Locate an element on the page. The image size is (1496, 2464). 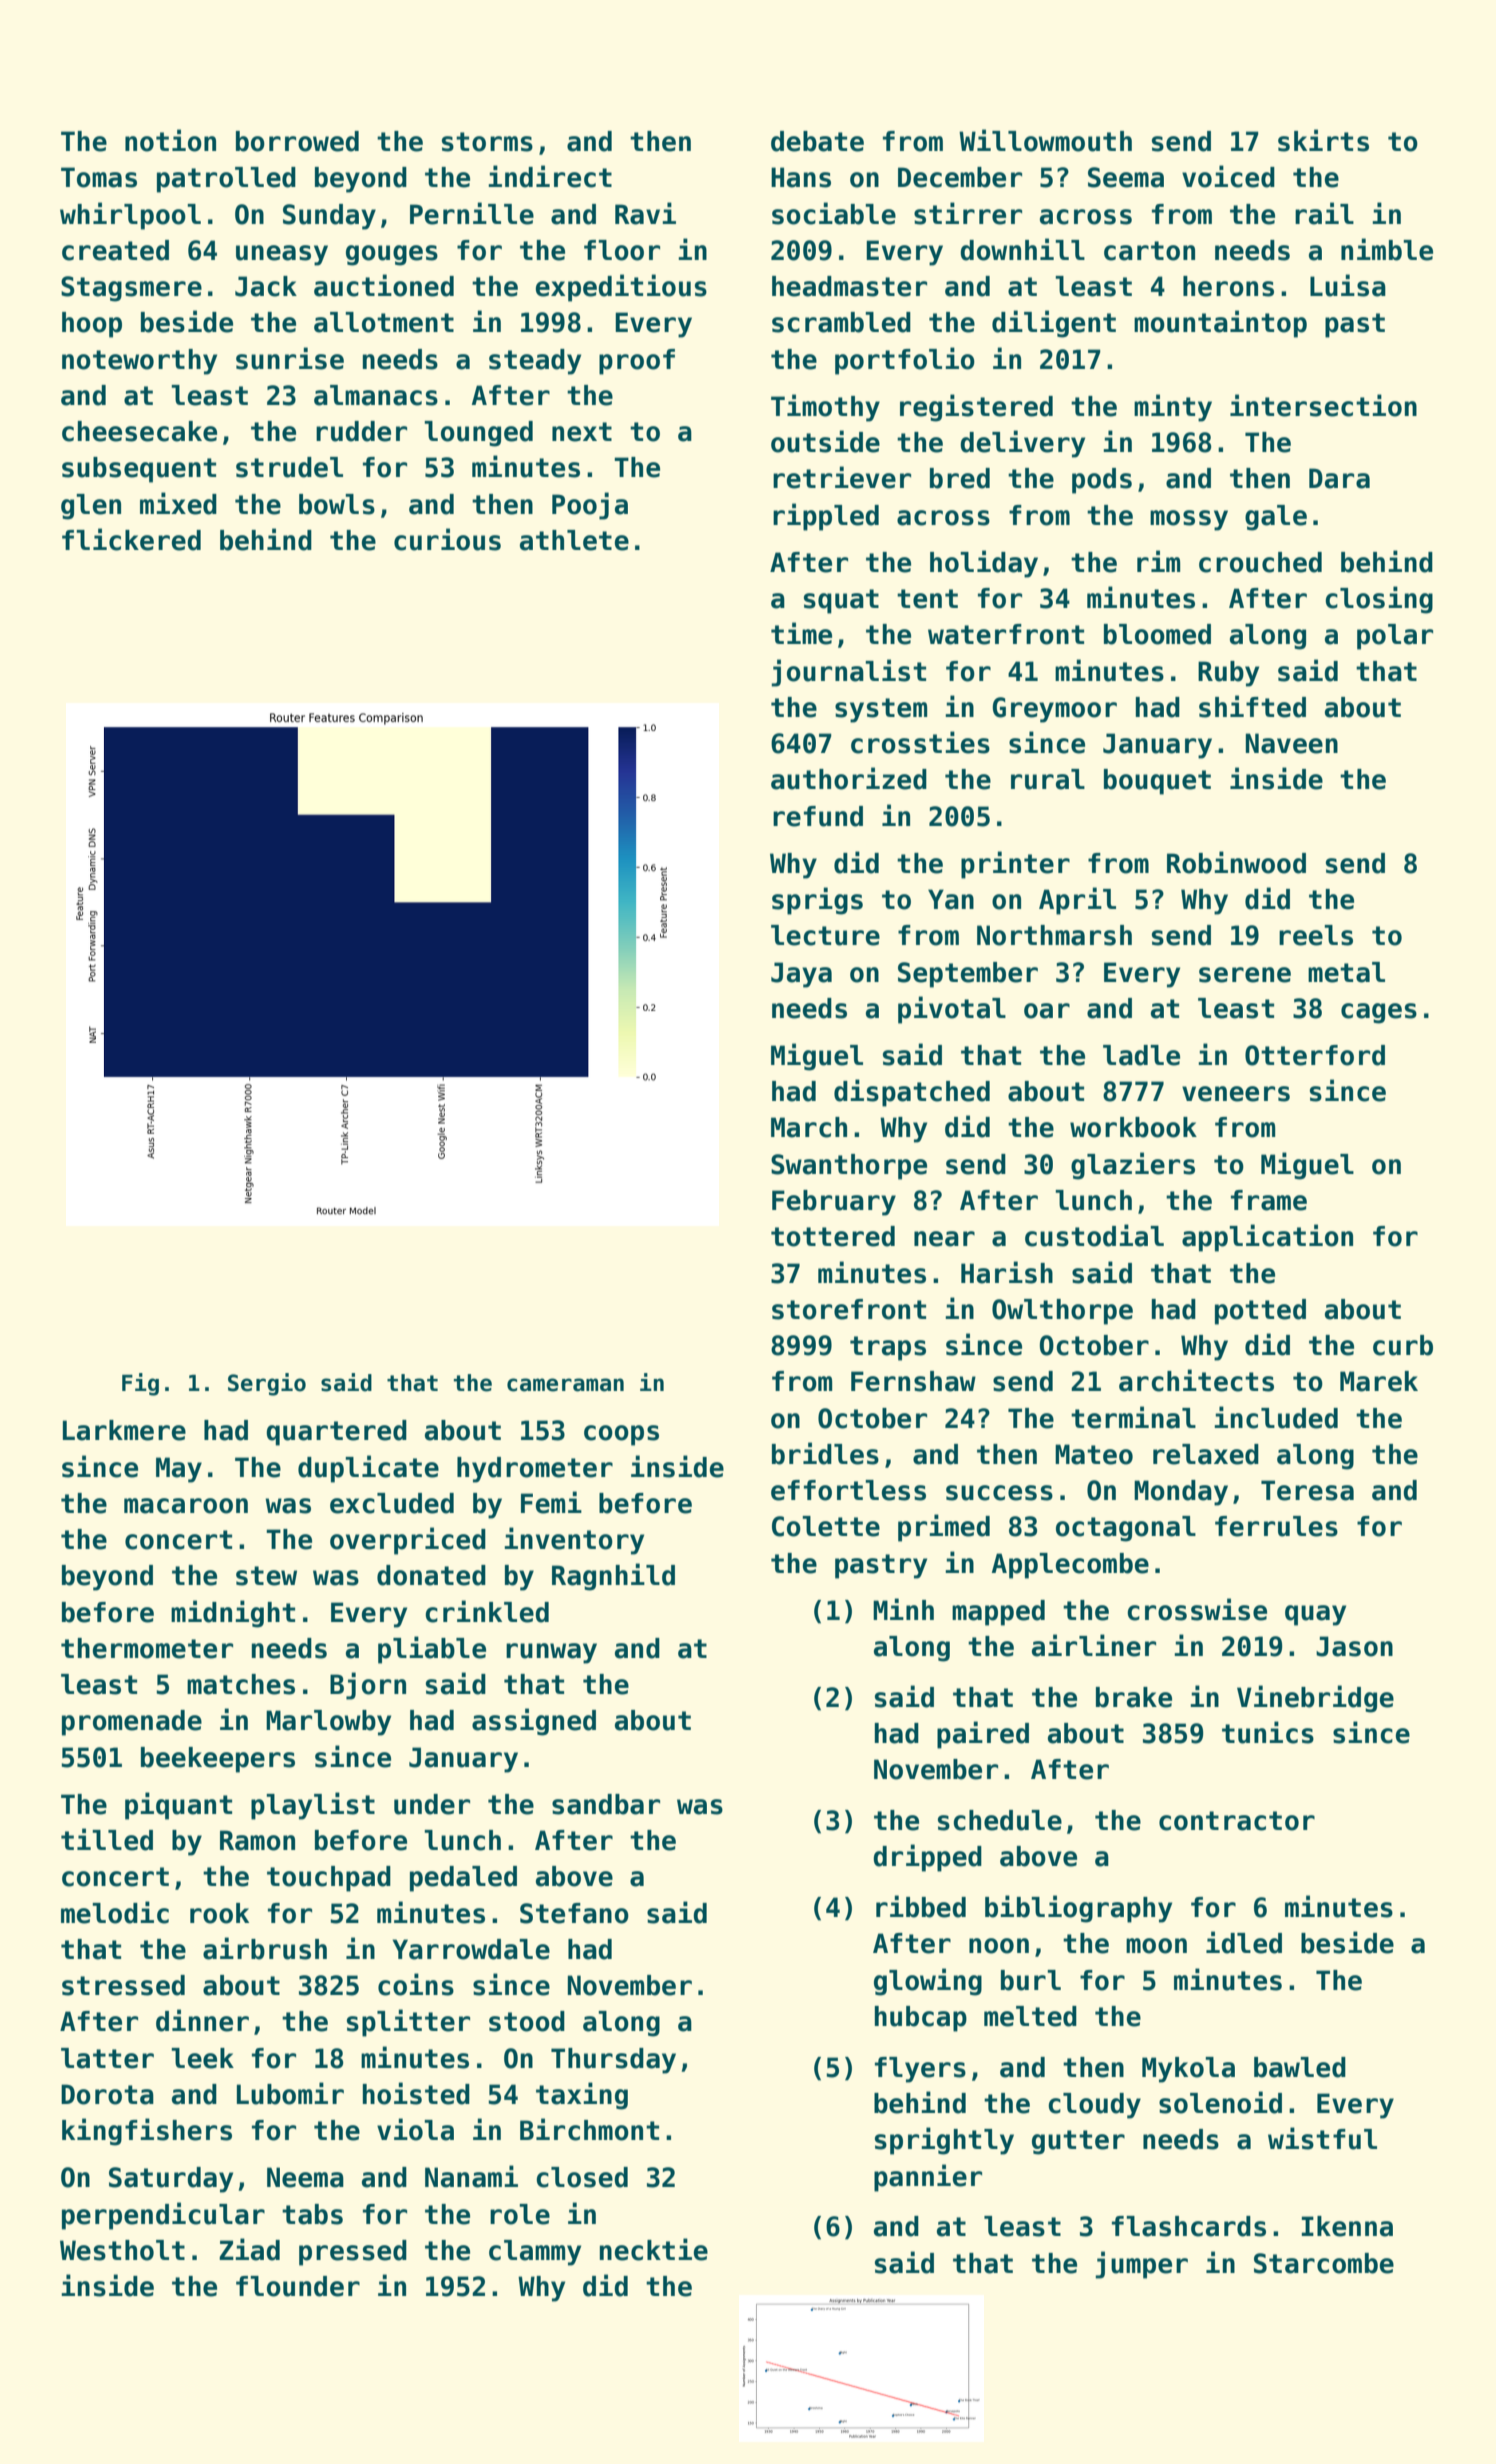
debate is located at coordinates (817, 141).
